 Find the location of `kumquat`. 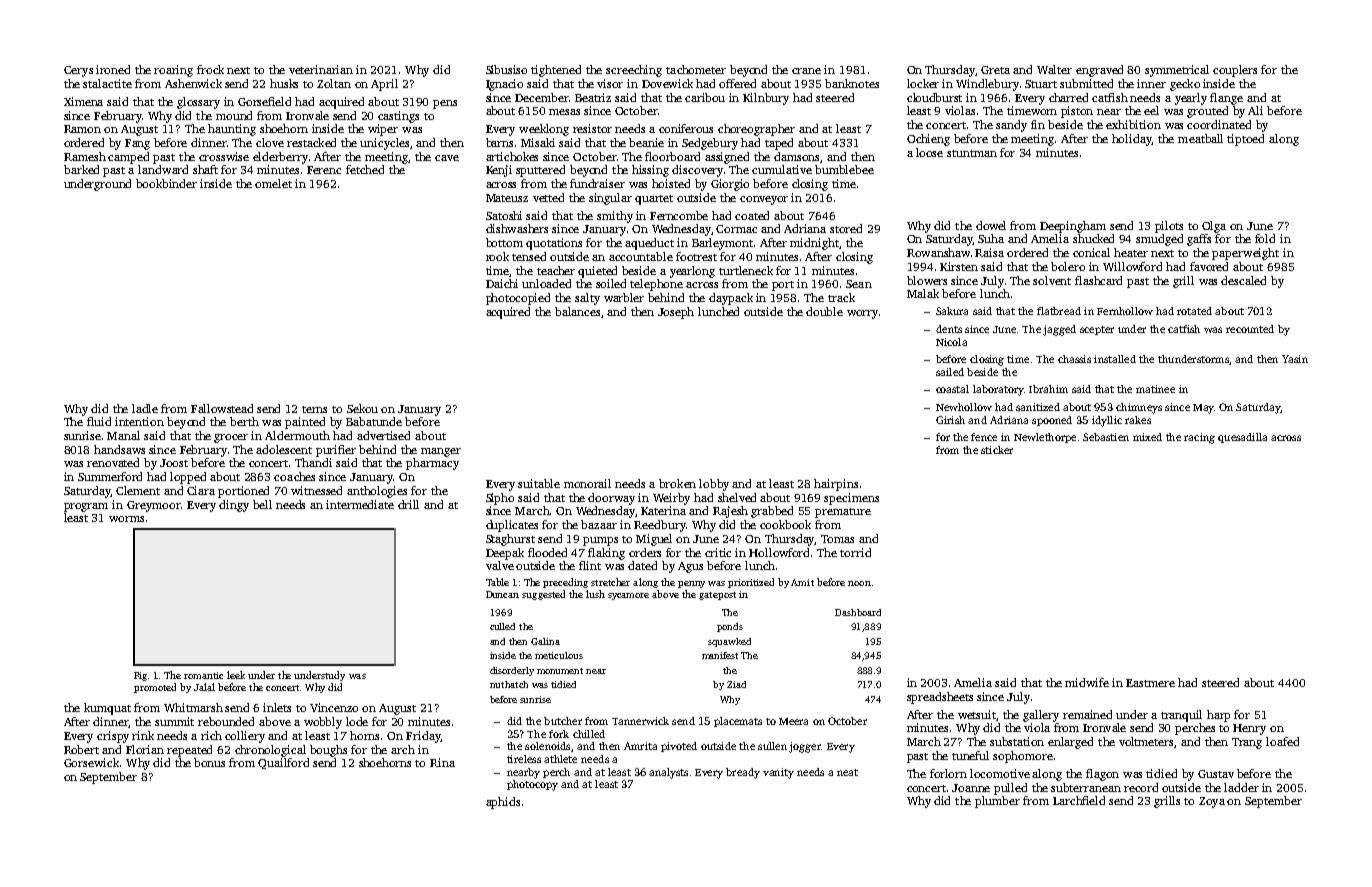

kumquat is located at coordinates (107, 709).
